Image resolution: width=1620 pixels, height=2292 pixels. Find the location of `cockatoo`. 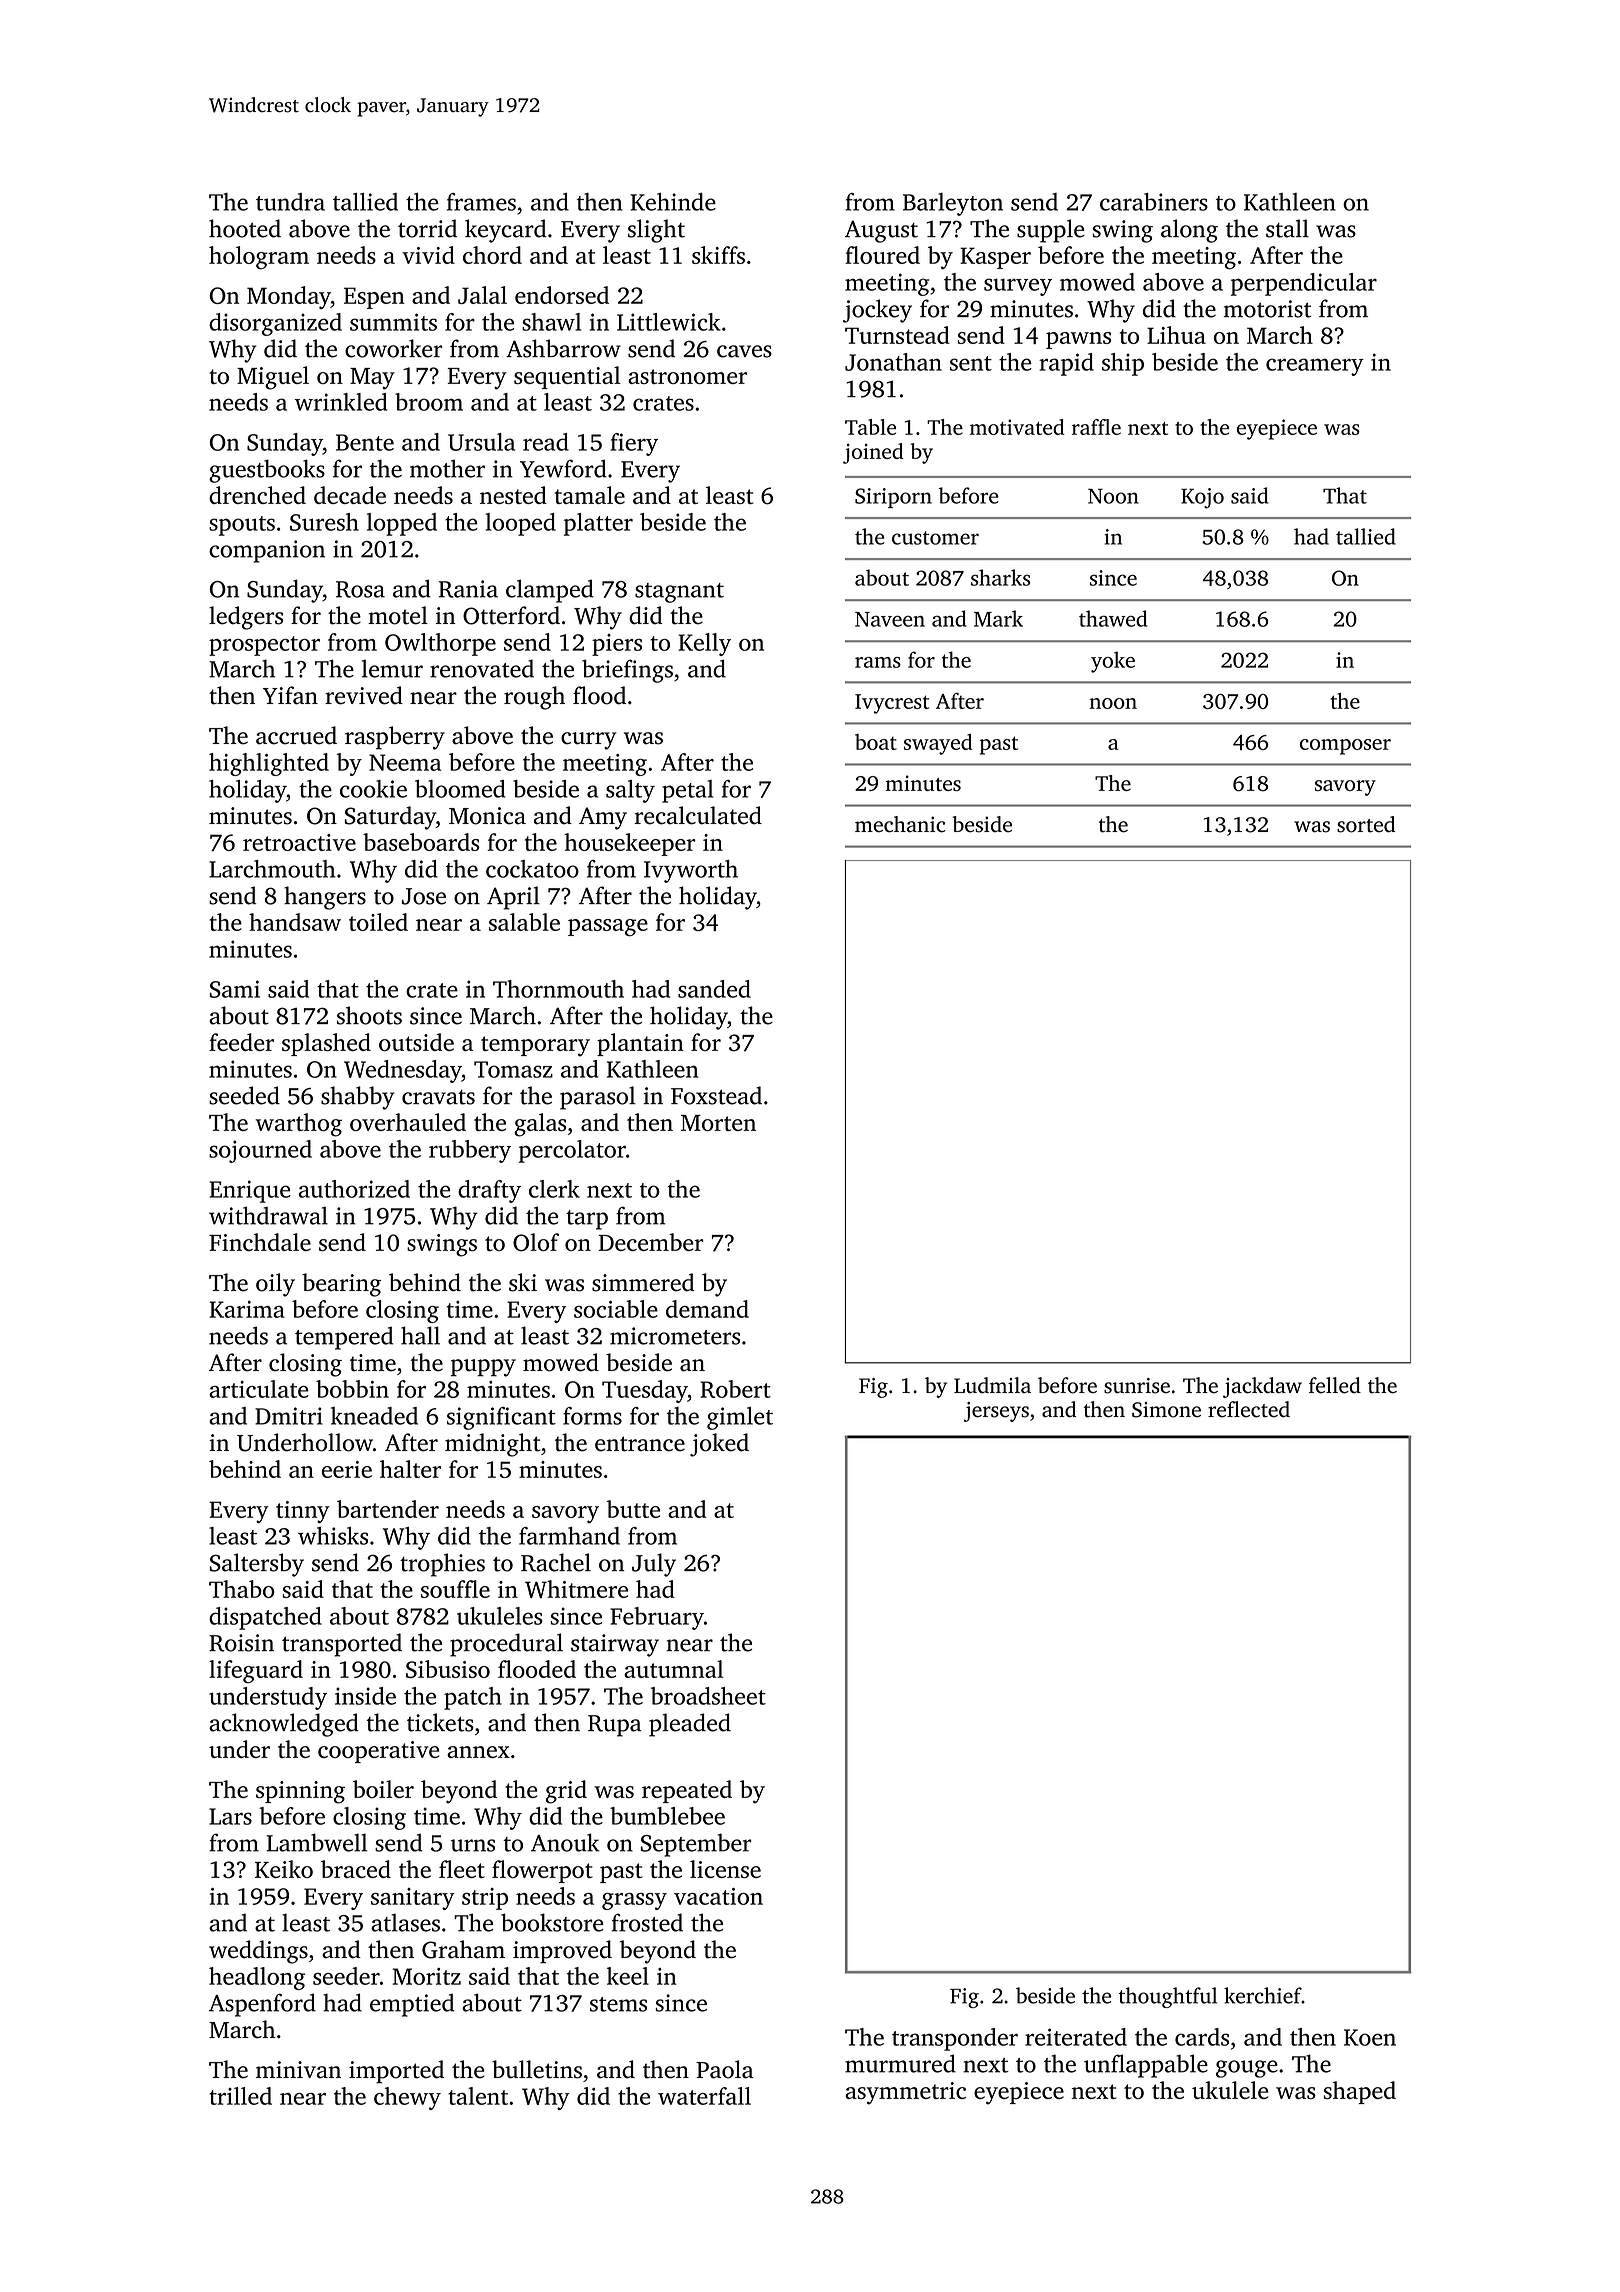

cockatoo is located at coordinates (532, 869).
